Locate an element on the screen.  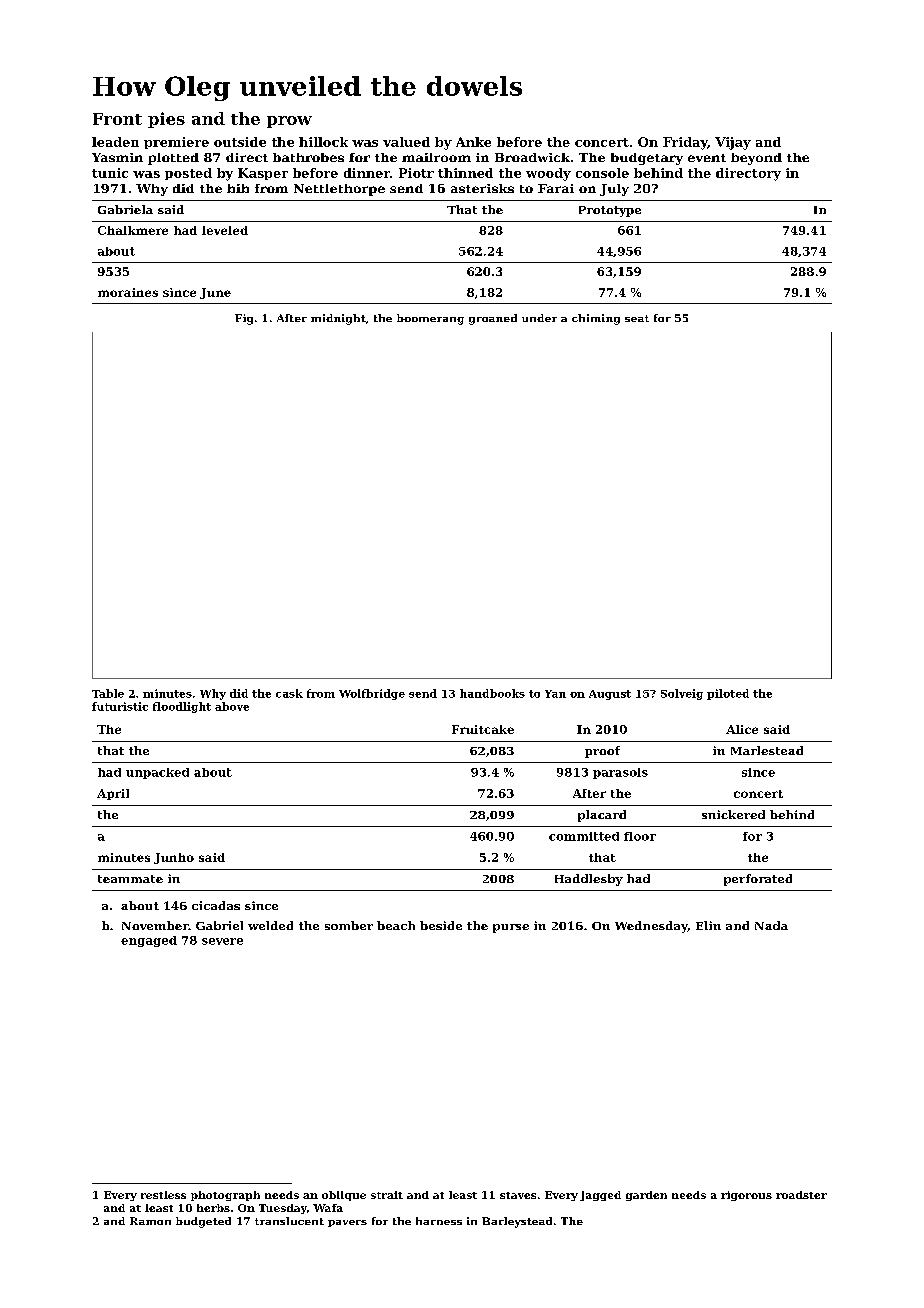
jagged is located at coordinates (600, 1196).
